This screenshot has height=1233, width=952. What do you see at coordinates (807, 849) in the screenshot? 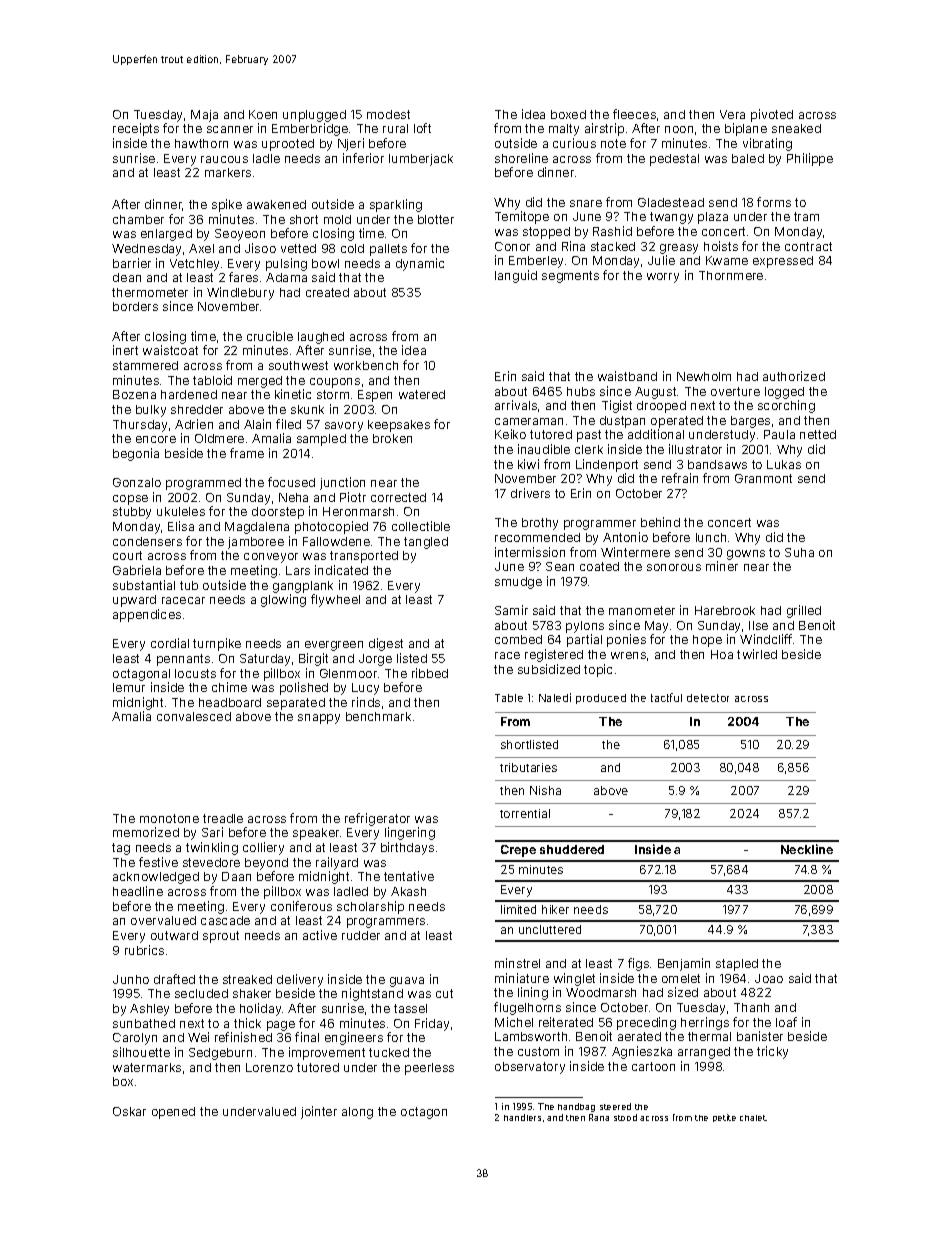
I see `Neckline` at bounding box center [807, 849].
